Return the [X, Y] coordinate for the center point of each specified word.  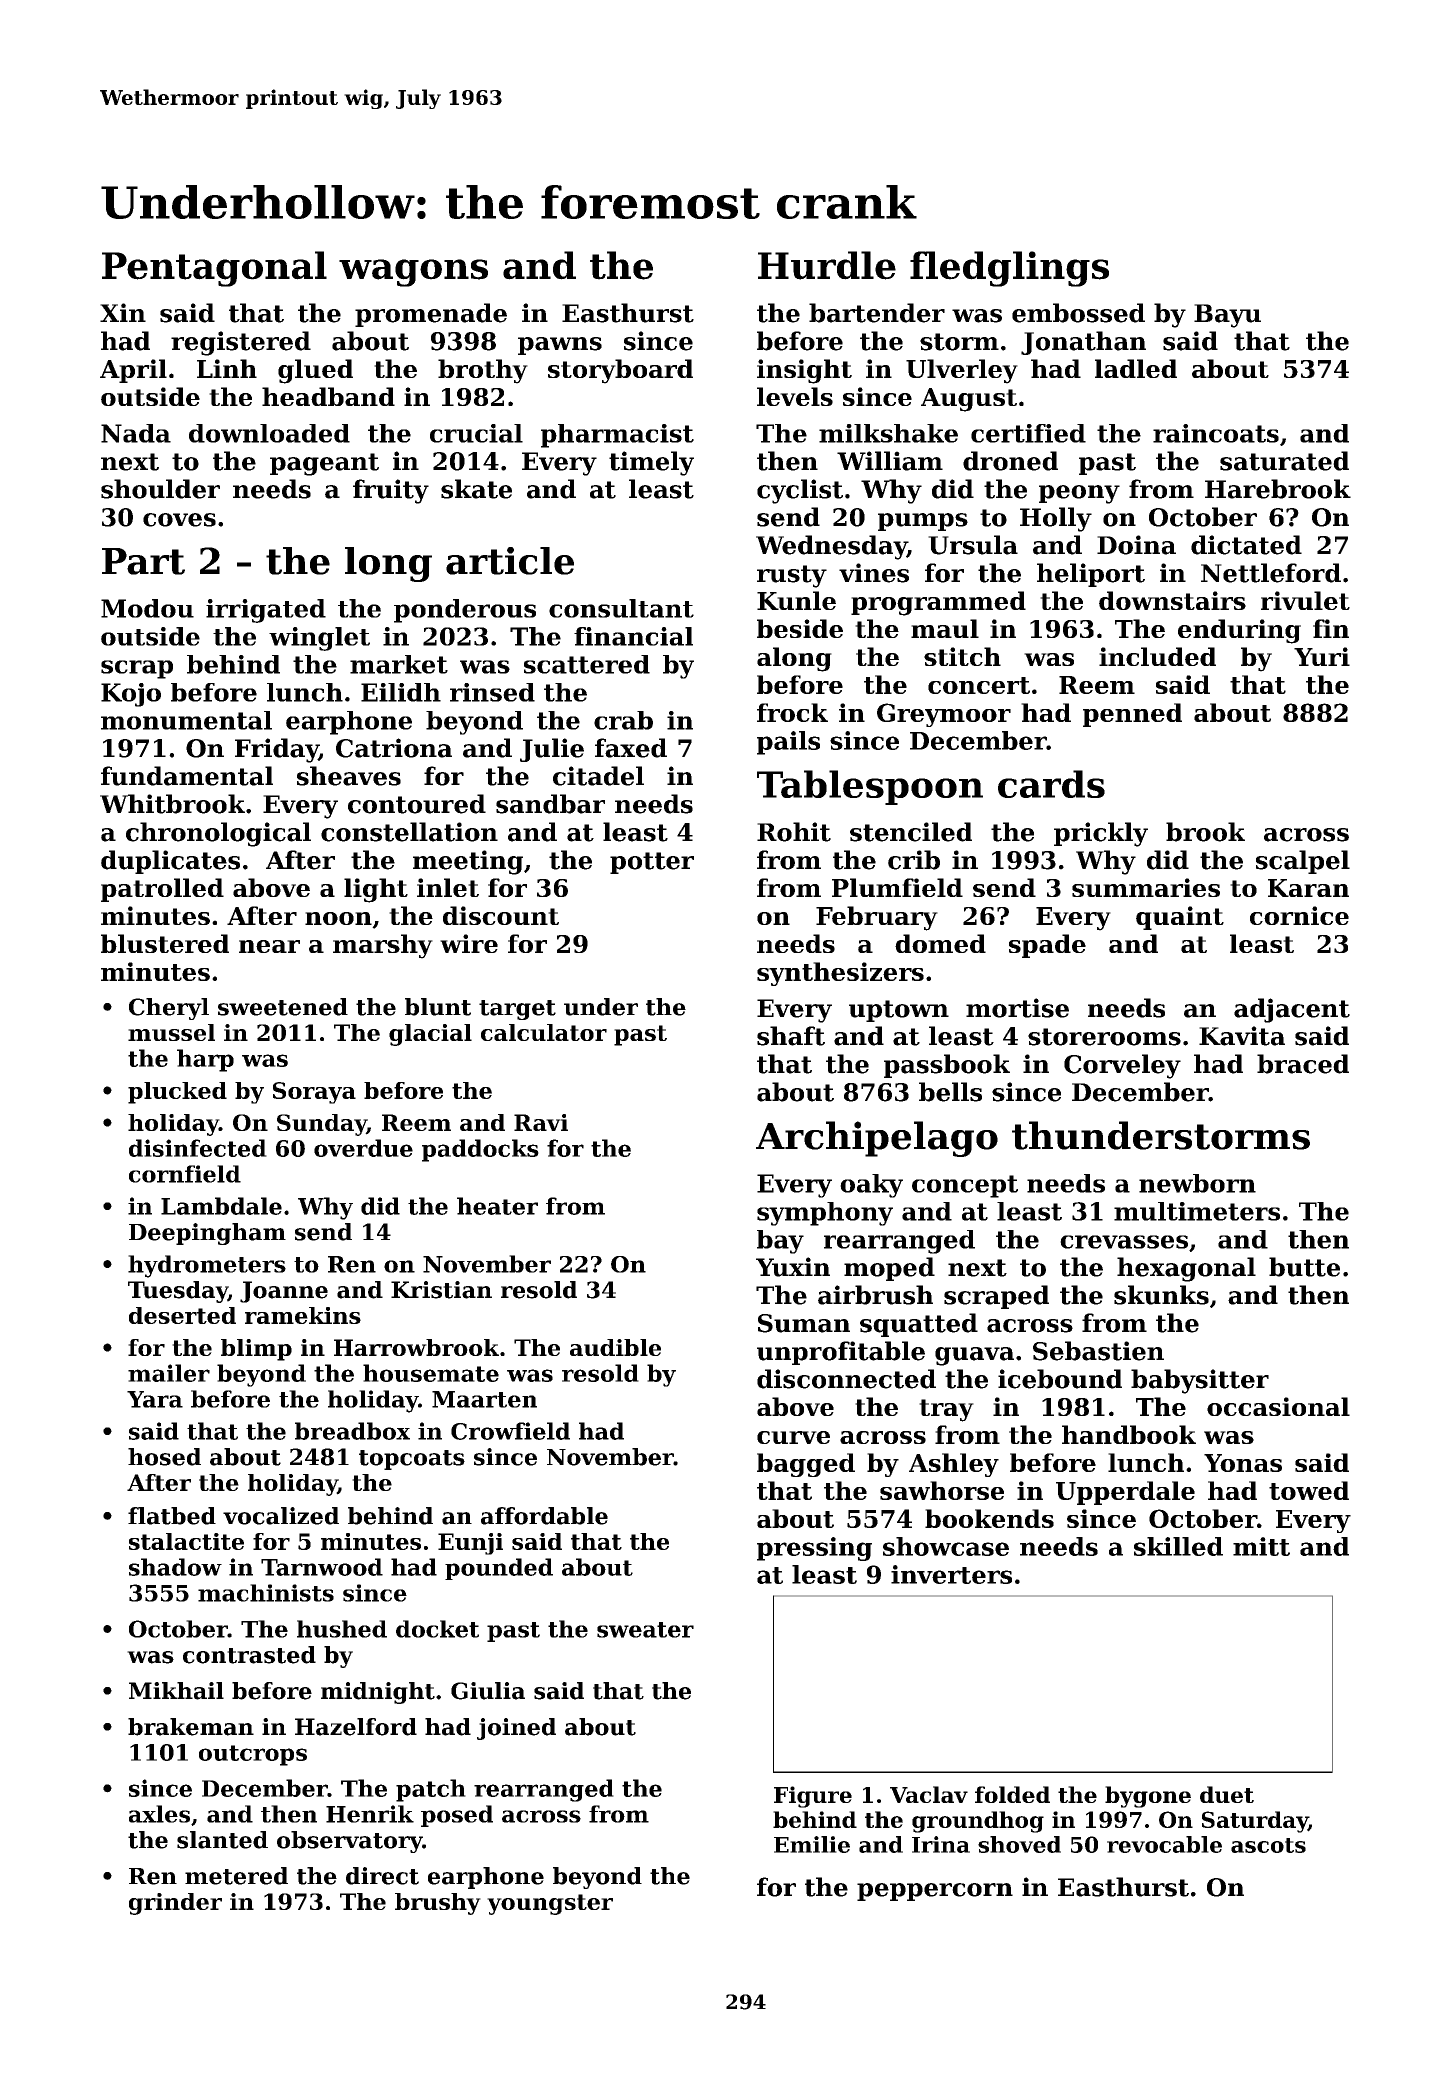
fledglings [1009, 269]
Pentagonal [214, 269]
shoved [1019, 1844]
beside [800, 628]
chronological [218, 834]
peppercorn [935, 1892]
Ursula [973, 545]
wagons [413, 273]
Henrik [370, 1814]
